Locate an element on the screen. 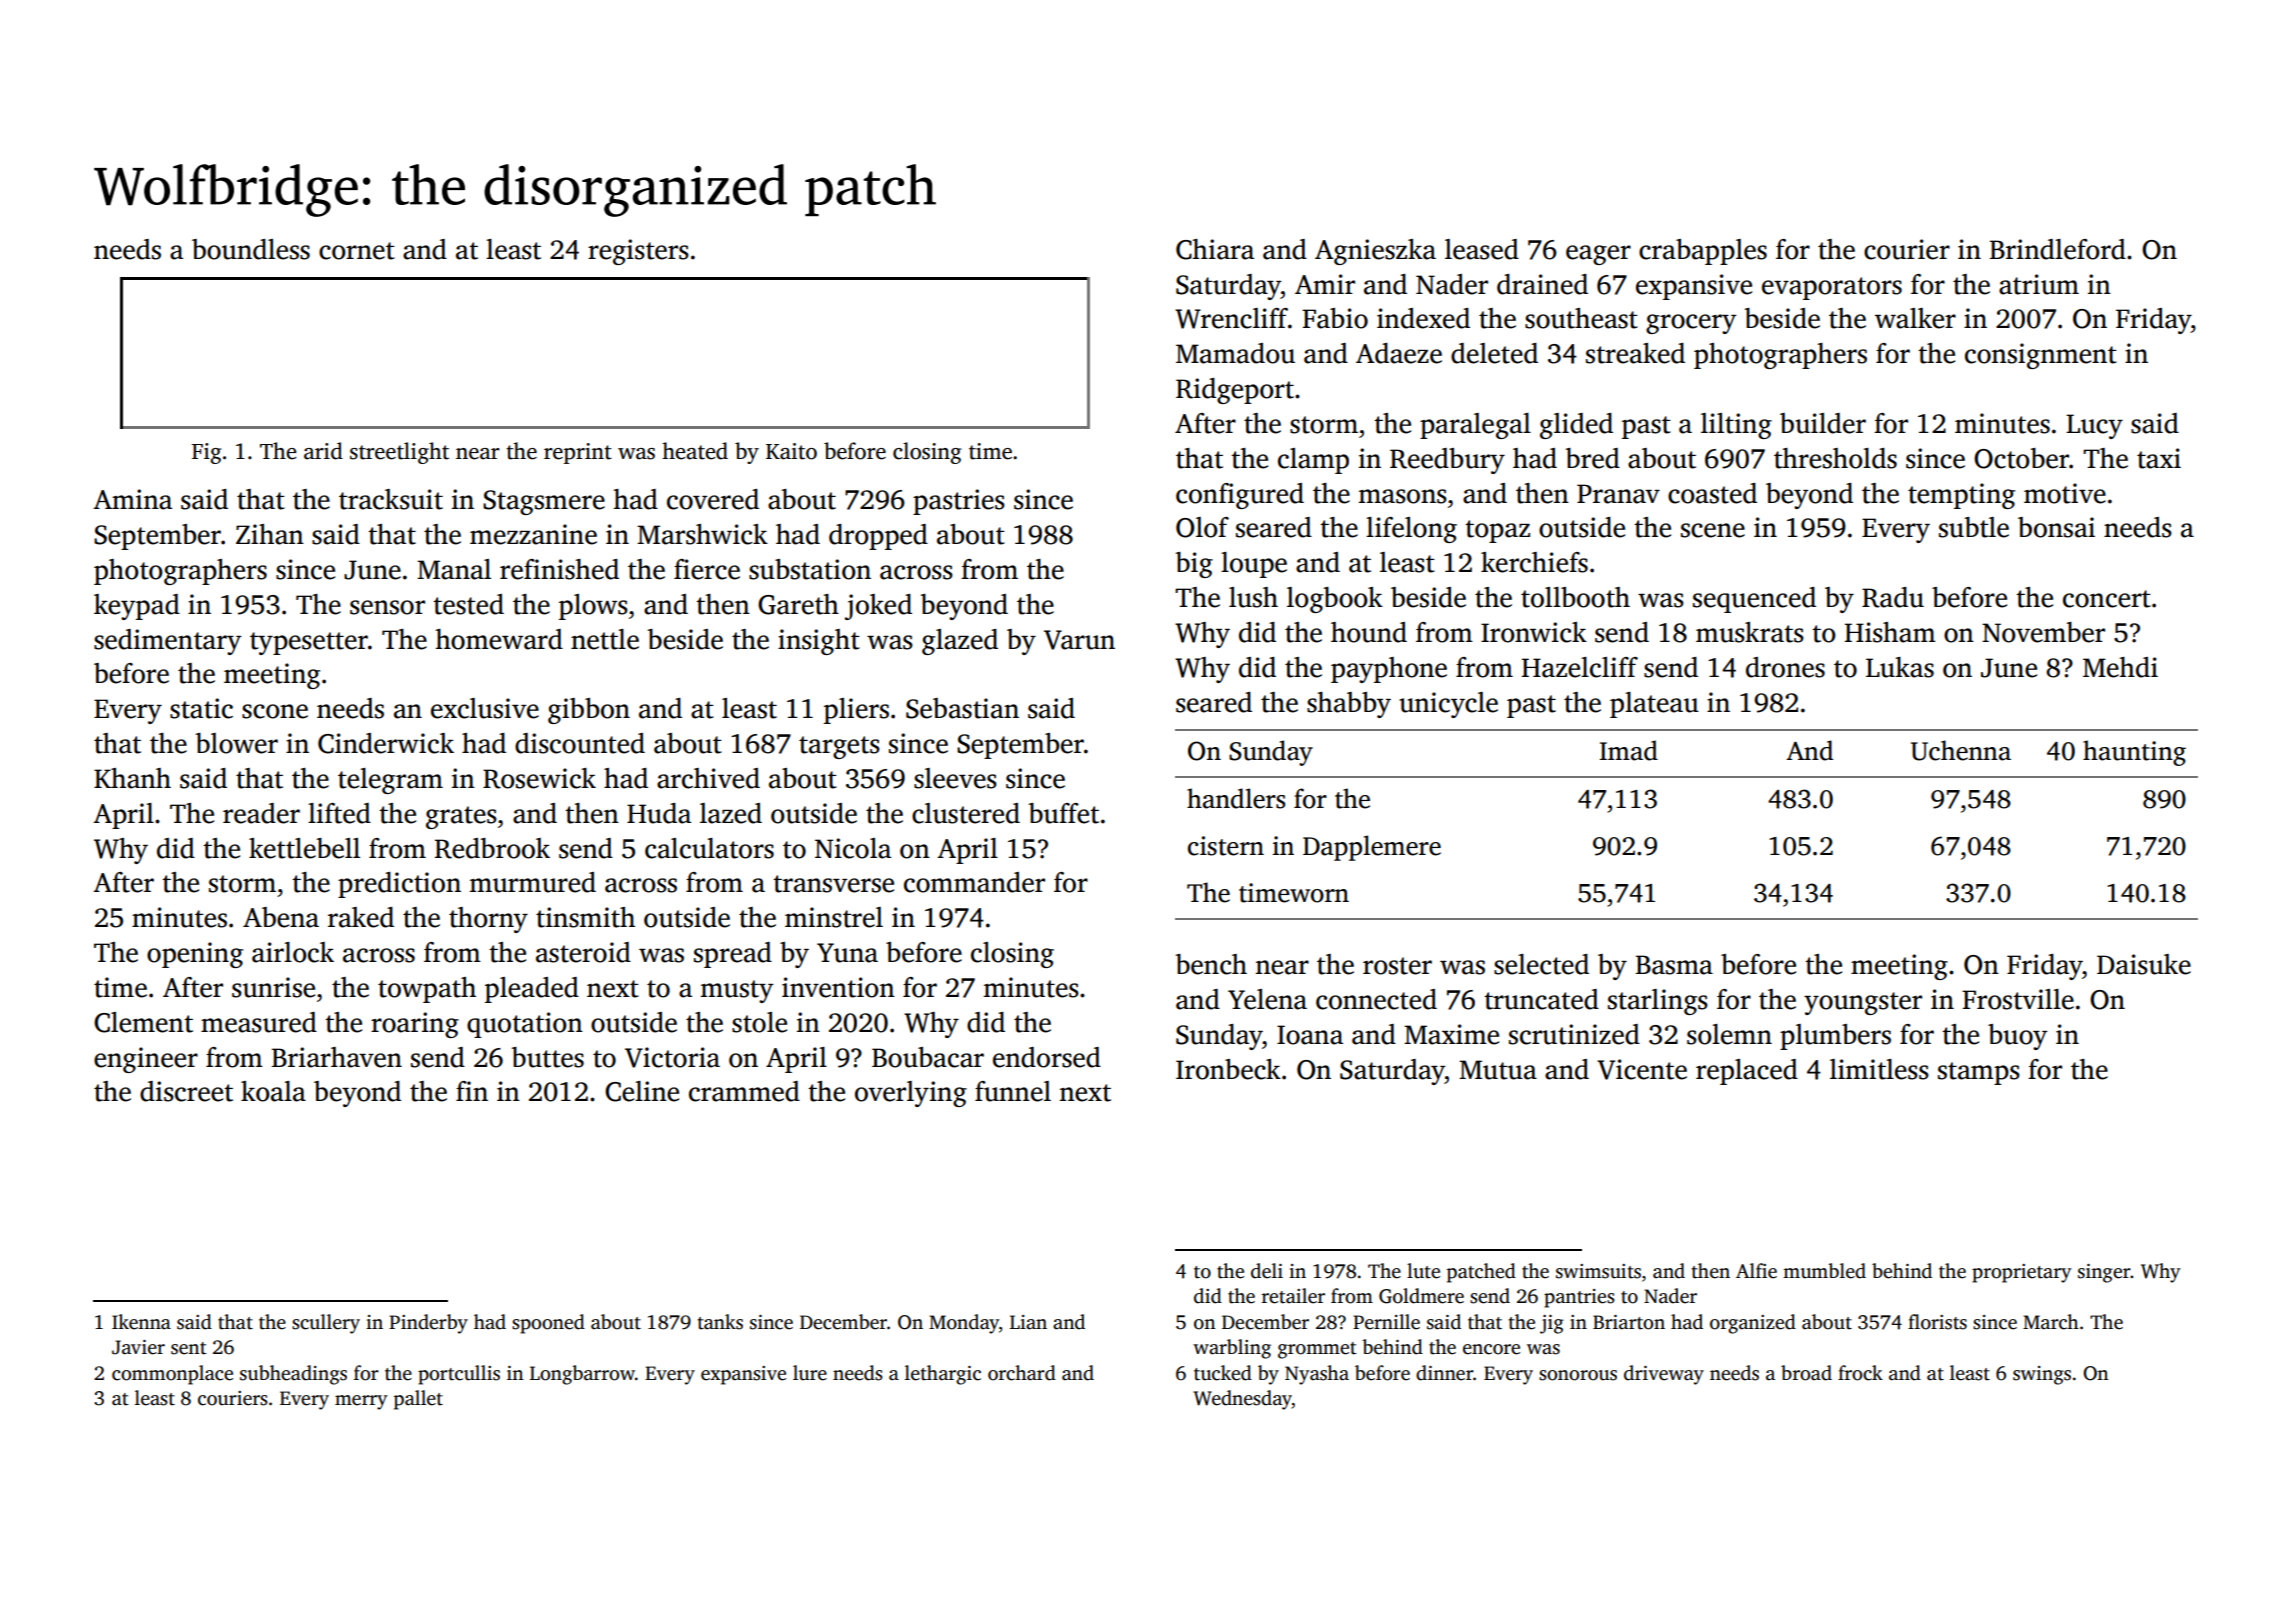 This screenshot has width=2292, height=1620. Basma is located at coordinates (1674, 965).
